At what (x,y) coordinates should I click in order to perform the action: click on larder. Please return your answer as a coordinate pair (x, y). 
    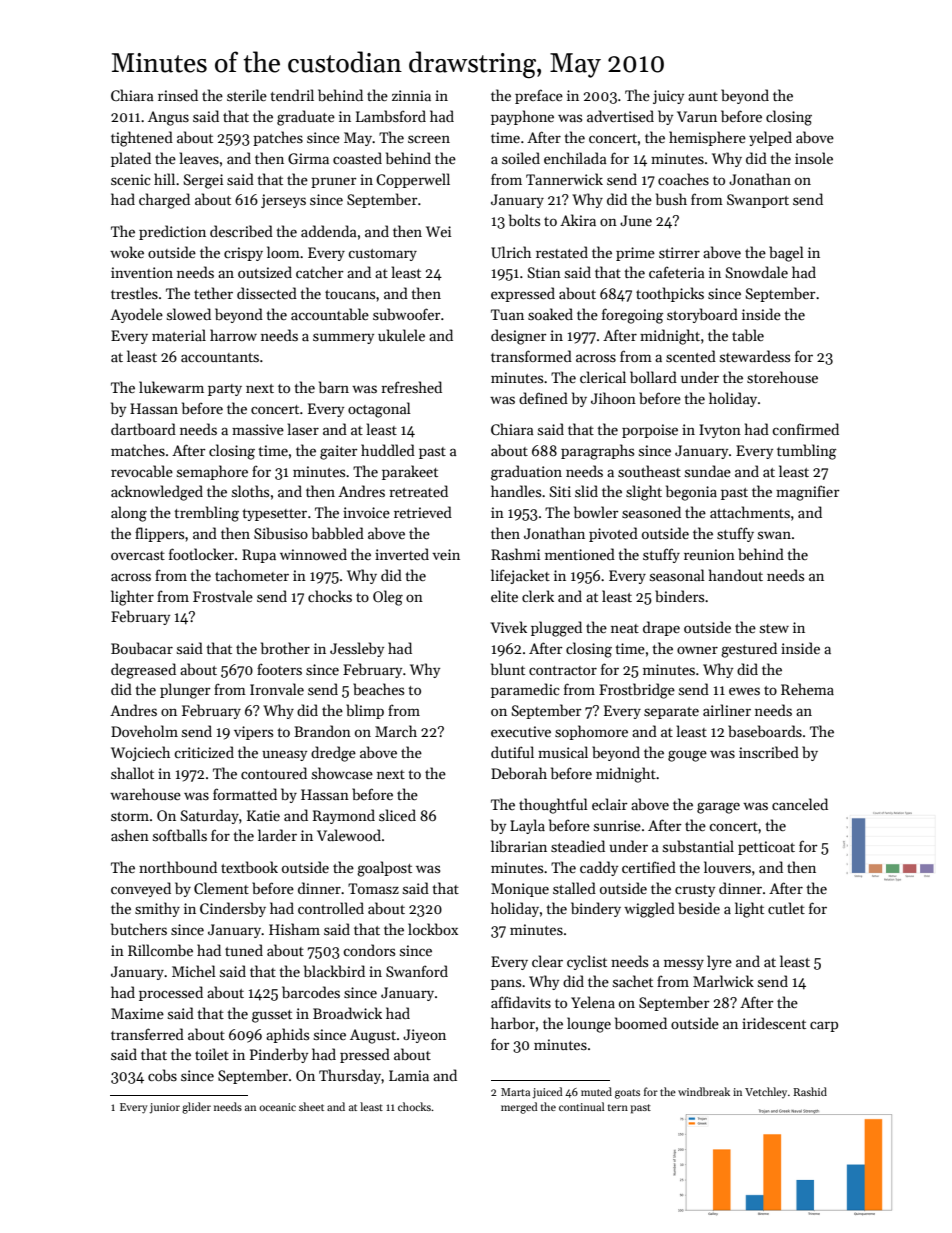
    Looking at the image, I should click on (277, 835).
